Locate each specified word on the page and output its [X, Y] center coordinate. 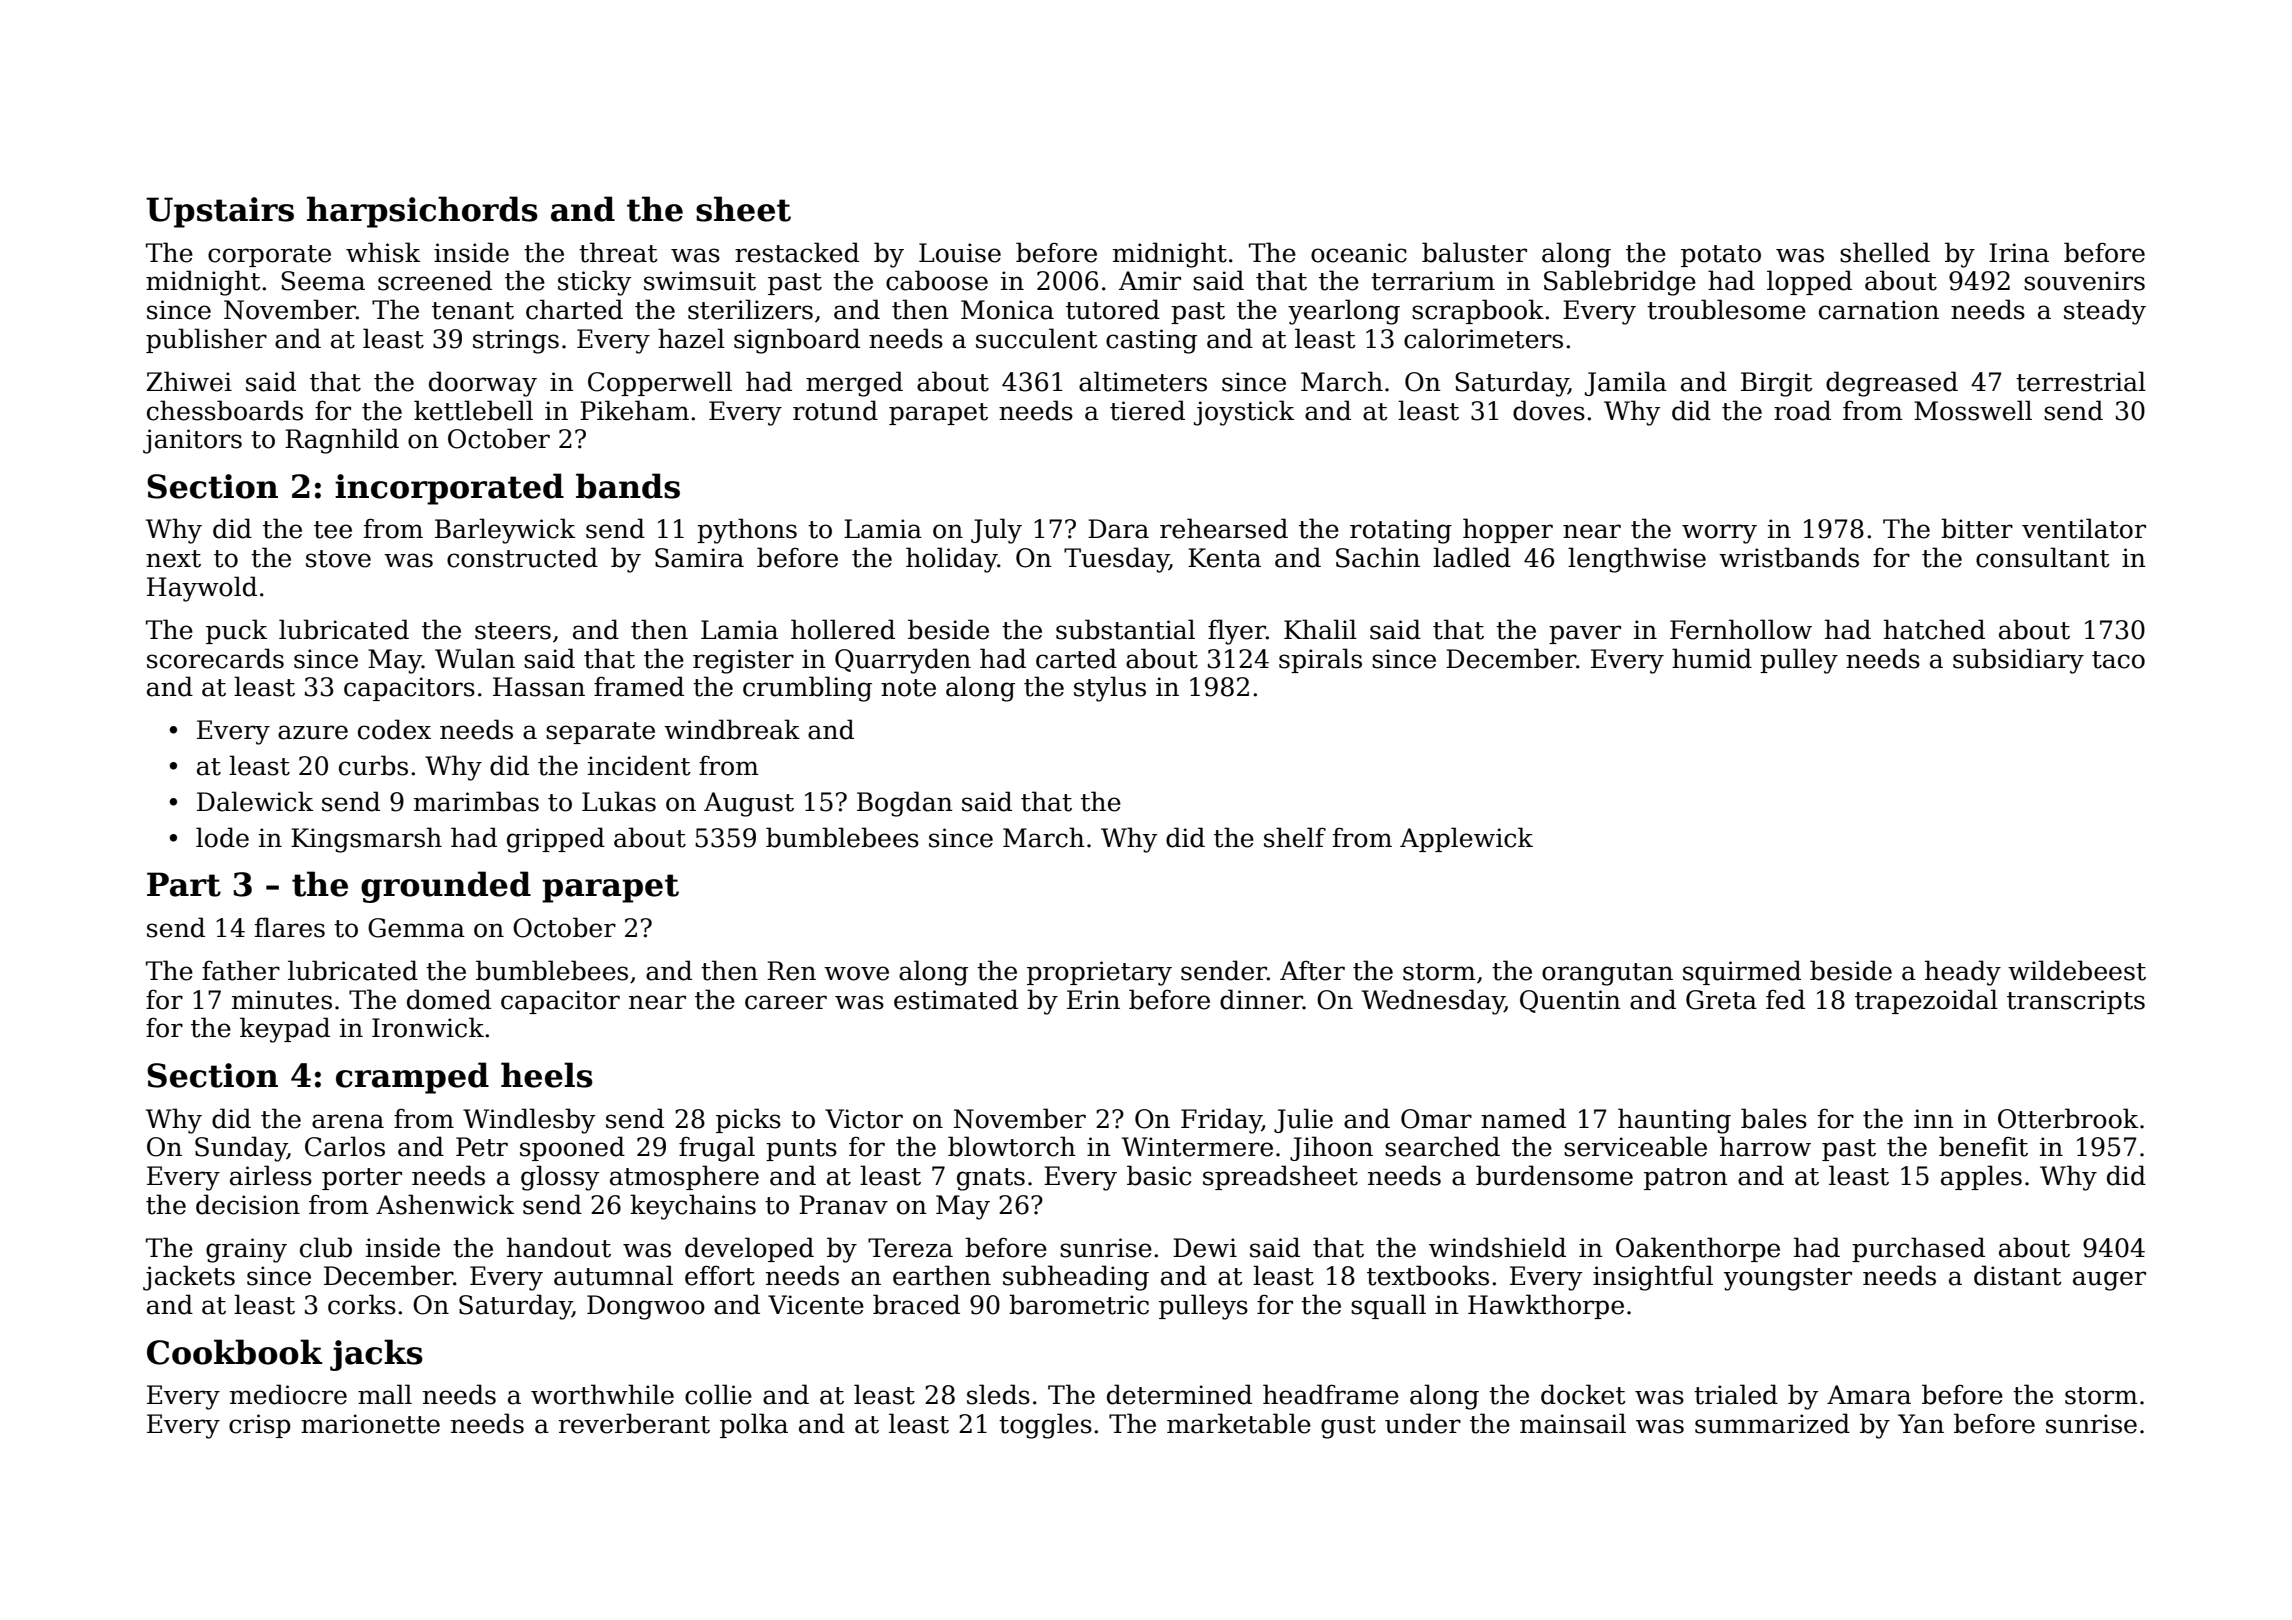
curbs [373, 765]
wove [856, 973]
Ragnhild [342, 441]
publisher [206, 340]
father [241, 970]
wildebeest [2077, 970]
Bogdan [905, 804]
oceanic [1359, 253]
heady [1963, 973]
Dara [1118, 529]
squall [1388, 1306]
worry [1719, 534]
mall [385, 1394]
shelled [1885, 252]
